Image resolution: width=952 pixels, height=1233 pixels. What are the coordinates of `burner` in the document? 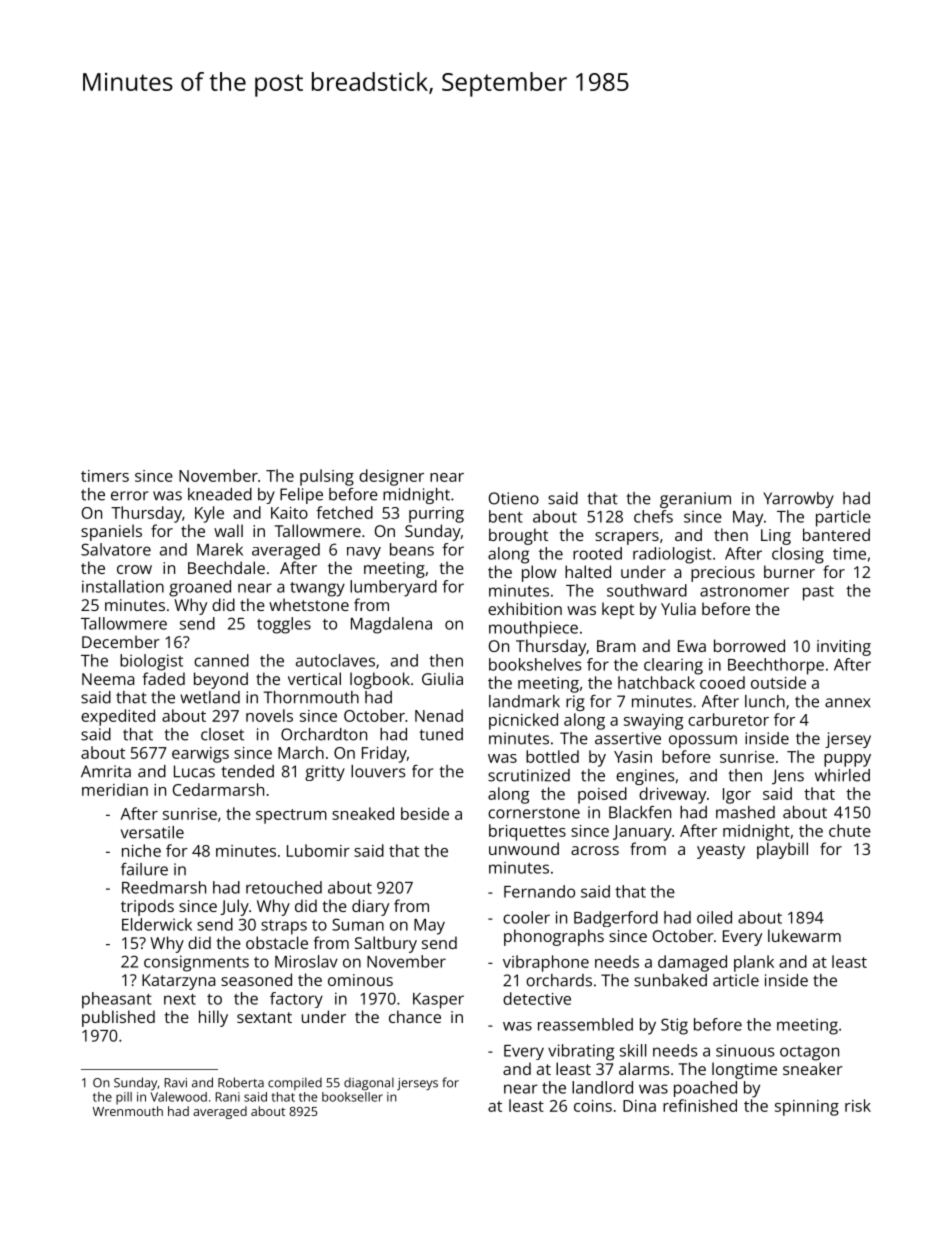 It's located at (789, 571).
